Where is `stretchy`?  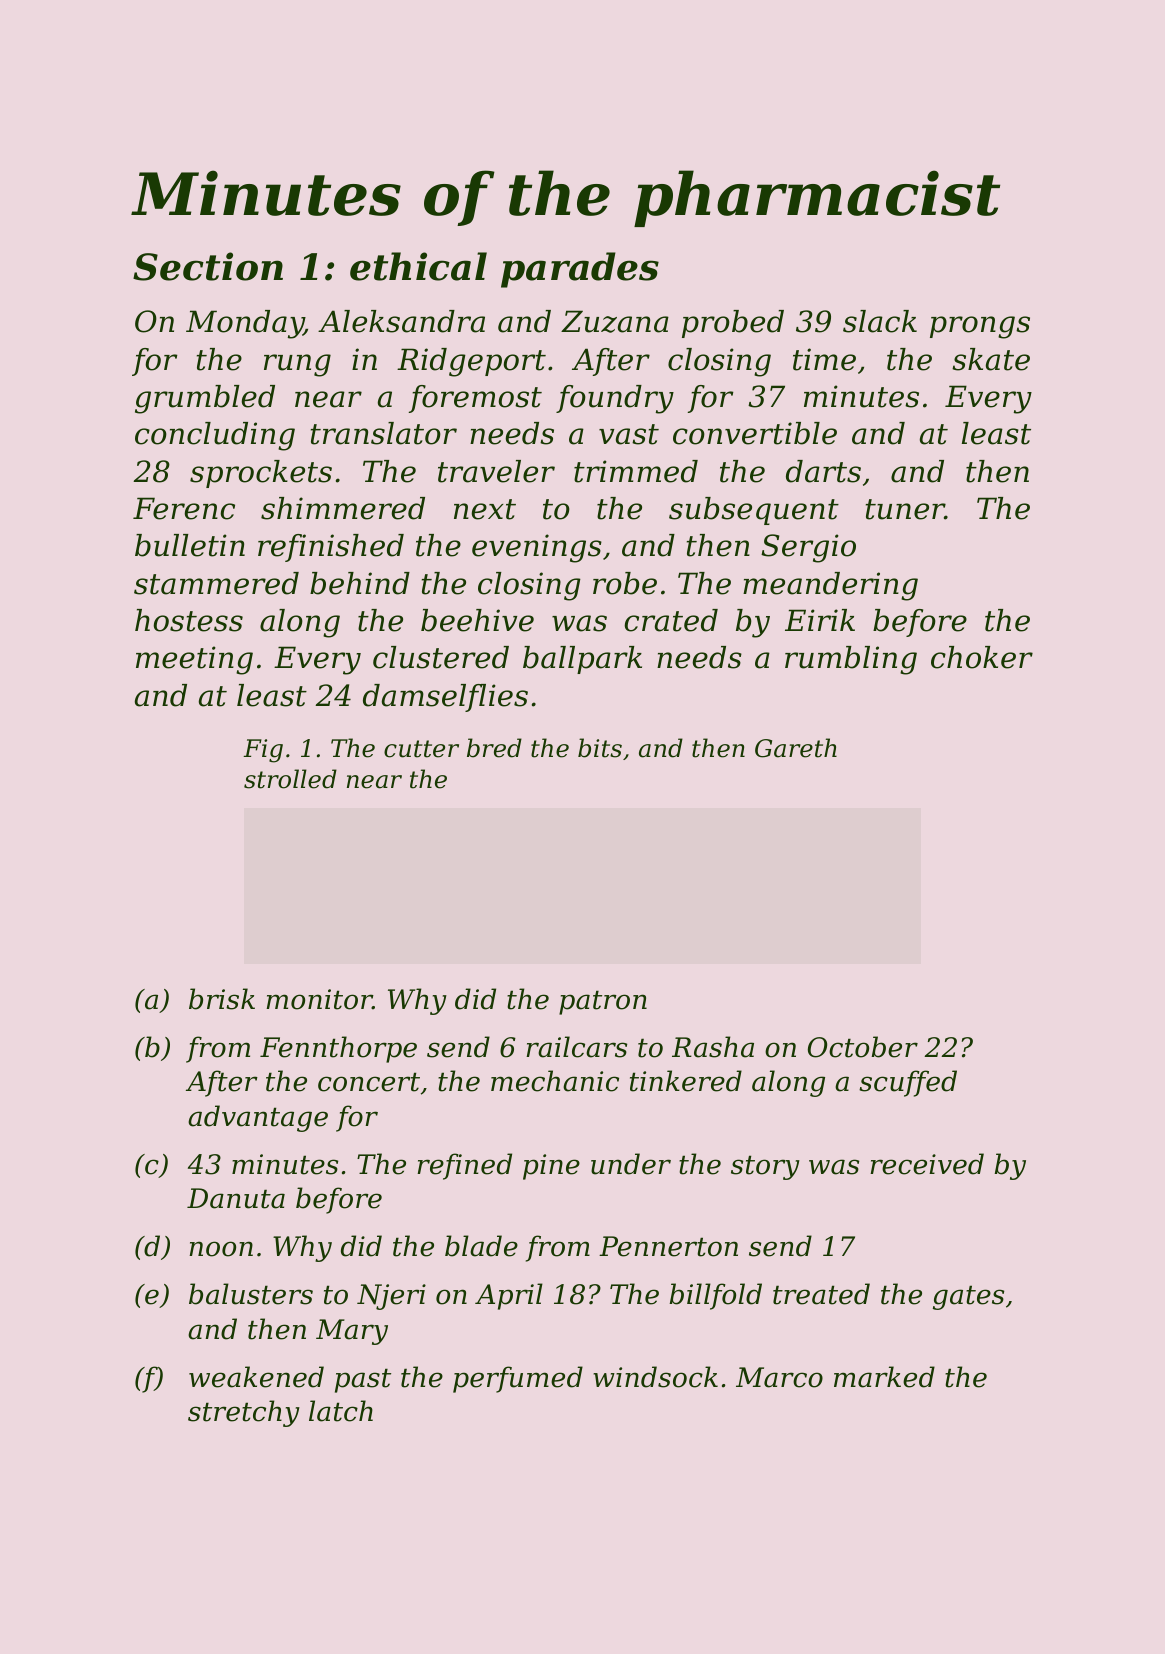 stretchy is located at coordinates (244, 1413).
